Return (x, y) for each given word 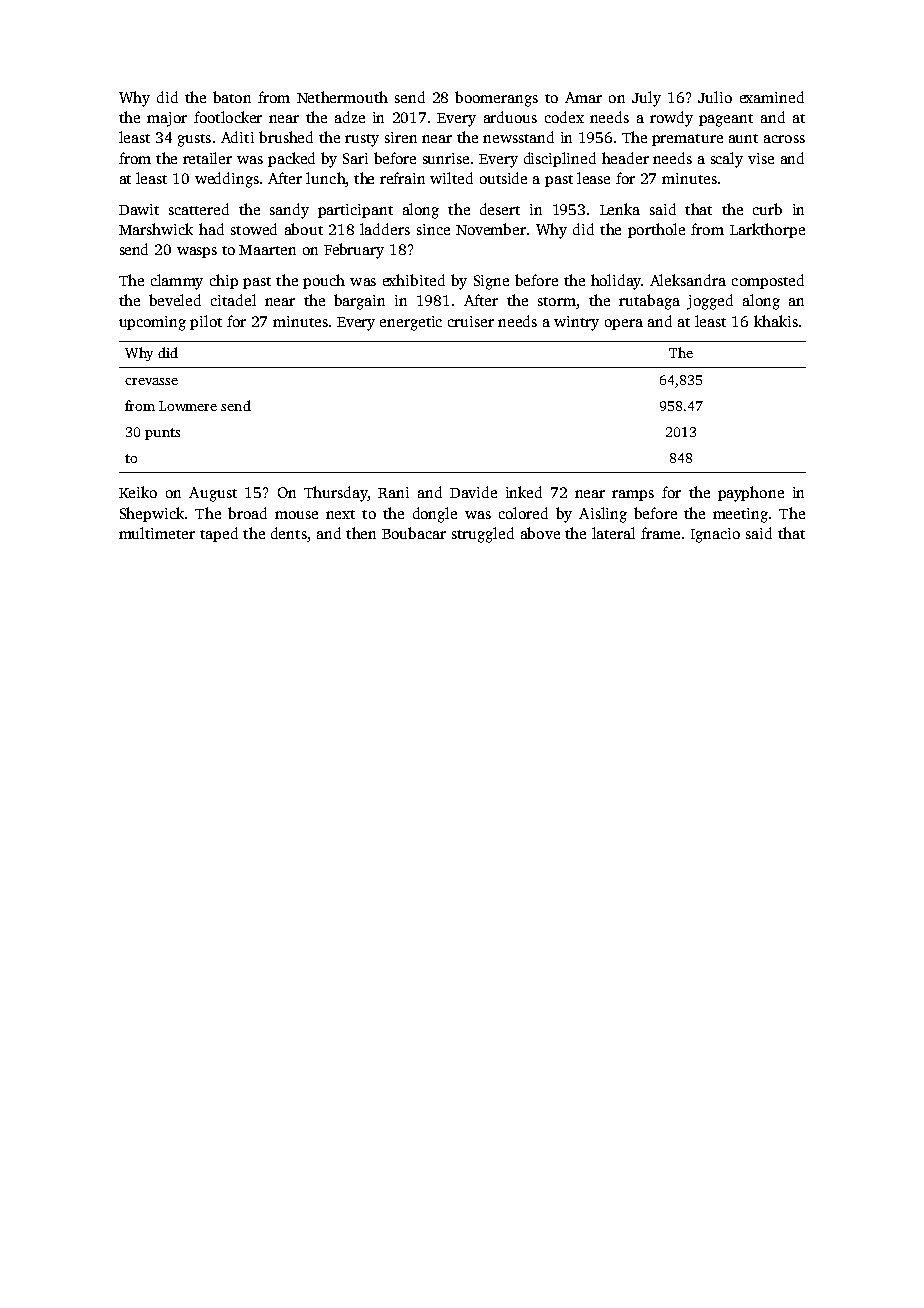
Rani (393, 492)
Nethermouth (342, 97)
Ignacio (715, 535)
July (646, 99)
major (167, 119)
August (213, 494)
